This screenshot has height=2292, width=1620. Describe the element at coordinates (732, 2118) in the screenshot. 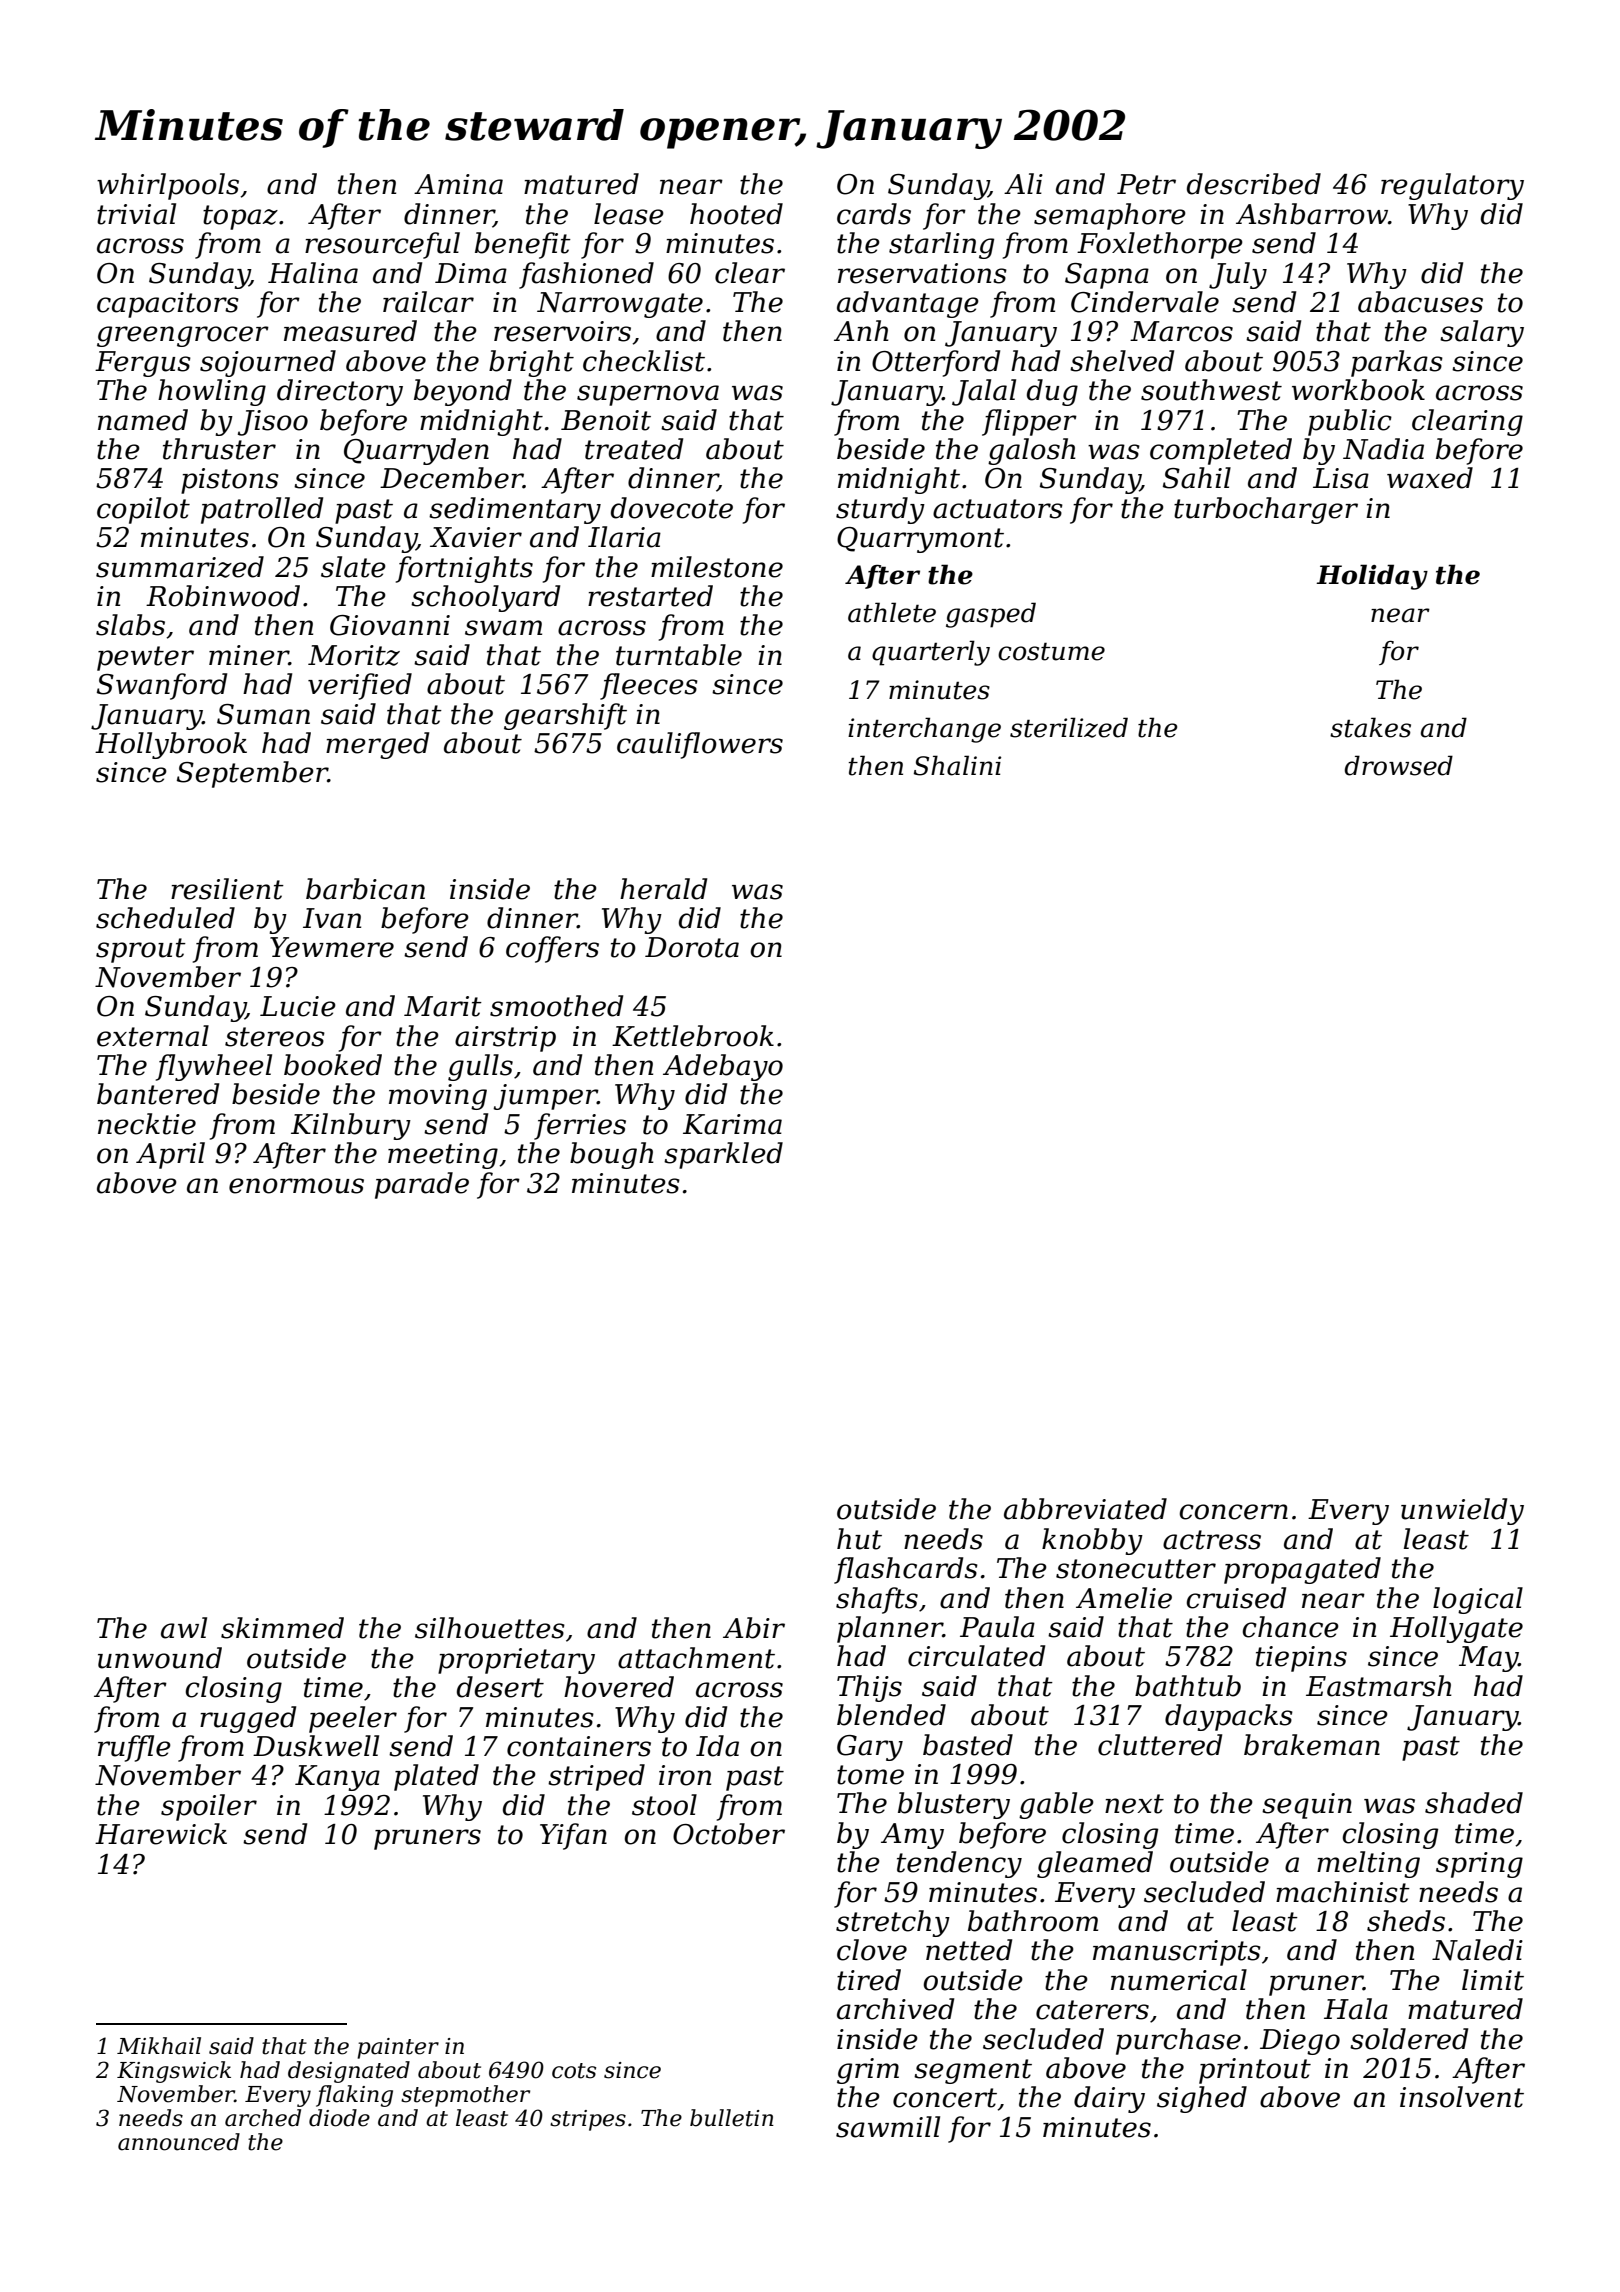

I see `bulletin` at that location.
